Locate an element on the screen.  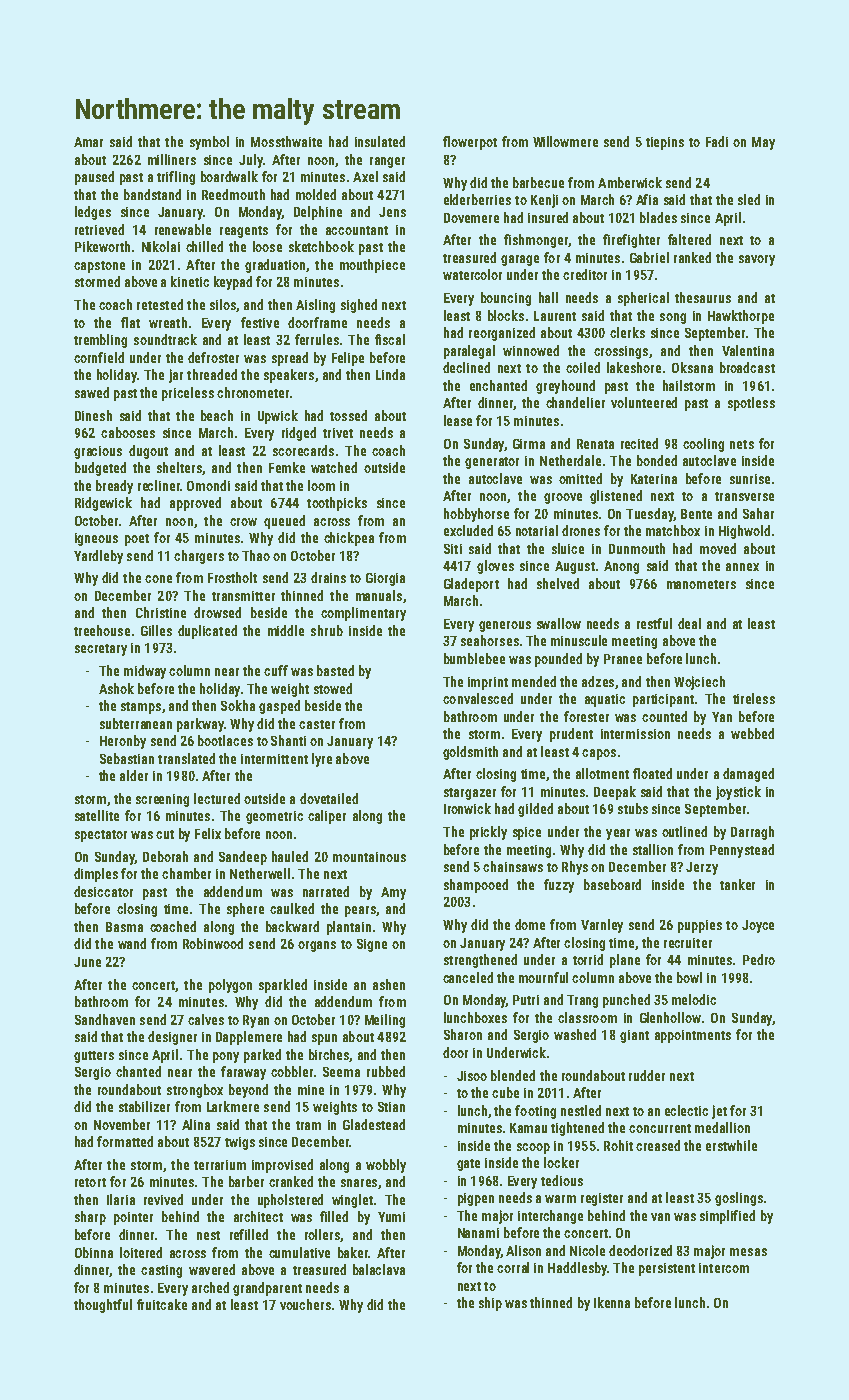
secretary is located at coordinates (101, 650).
